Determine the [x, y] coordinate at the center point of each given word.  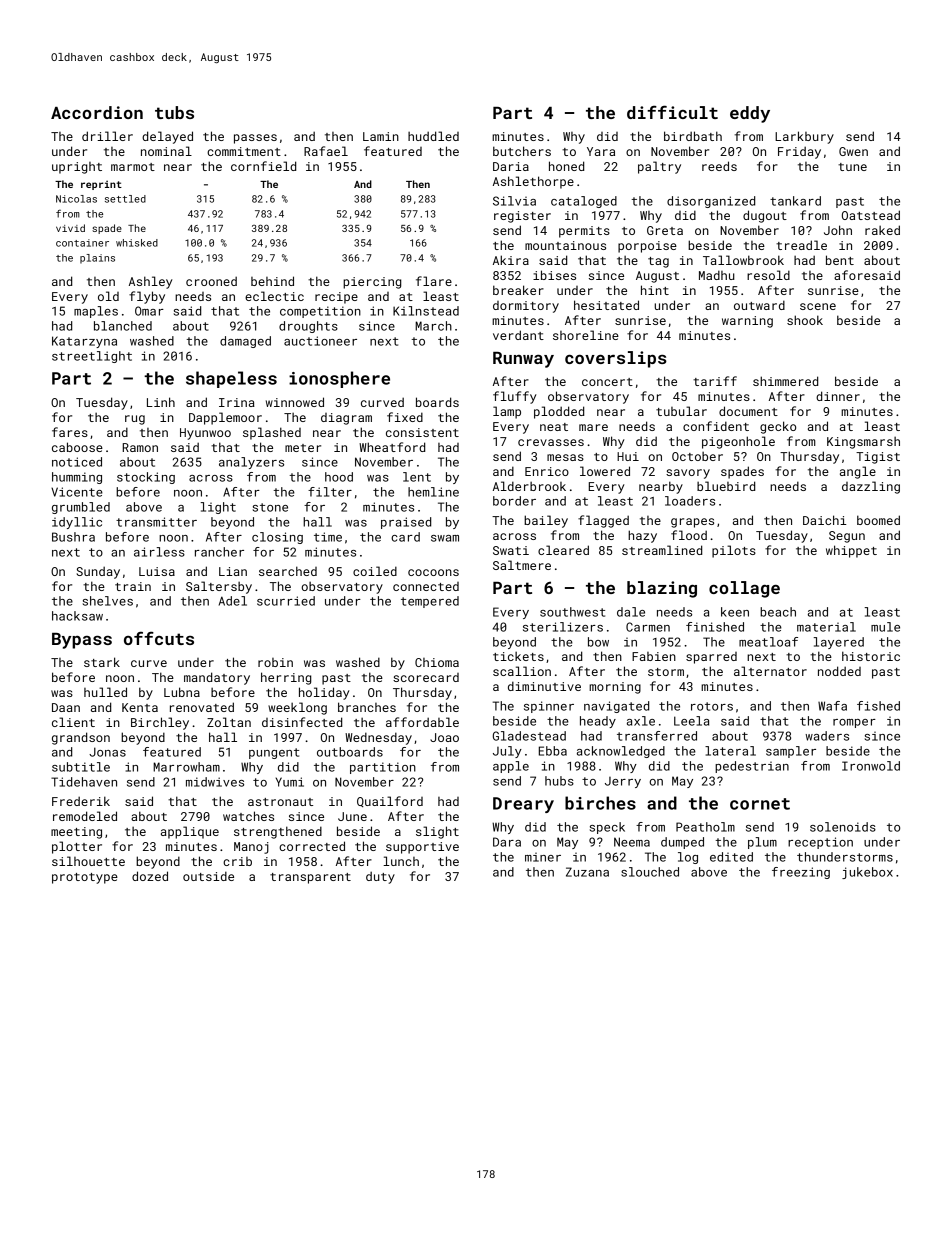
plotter [77, 847]
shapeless [231, 379]
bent [840, 260]
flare [434, 281]
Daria [511, 166]
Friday [799, 152]
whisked [137, 243]
